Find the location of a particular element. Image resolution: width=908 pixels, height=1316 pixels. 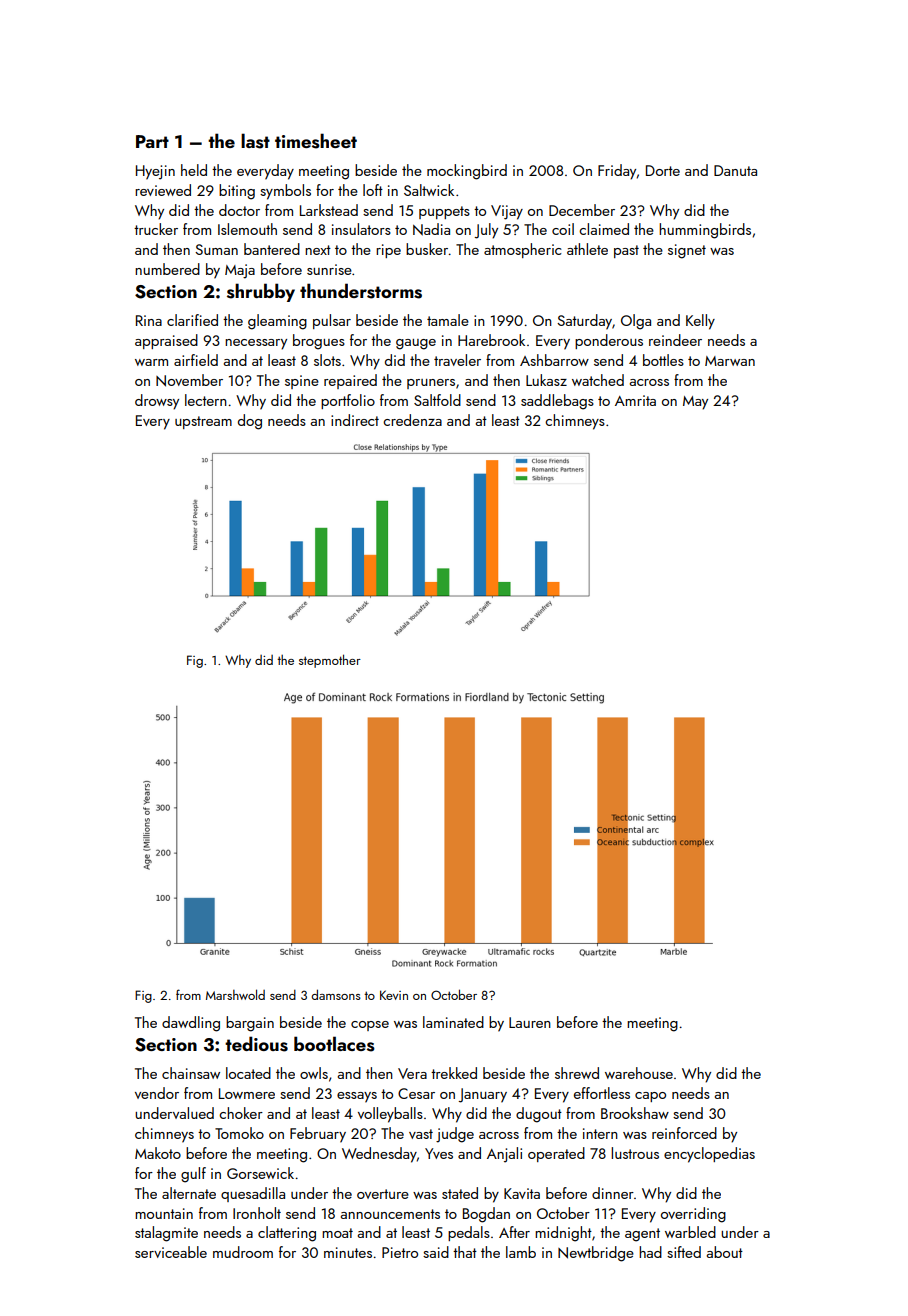

credenza is located at coordinates (412, 420).
